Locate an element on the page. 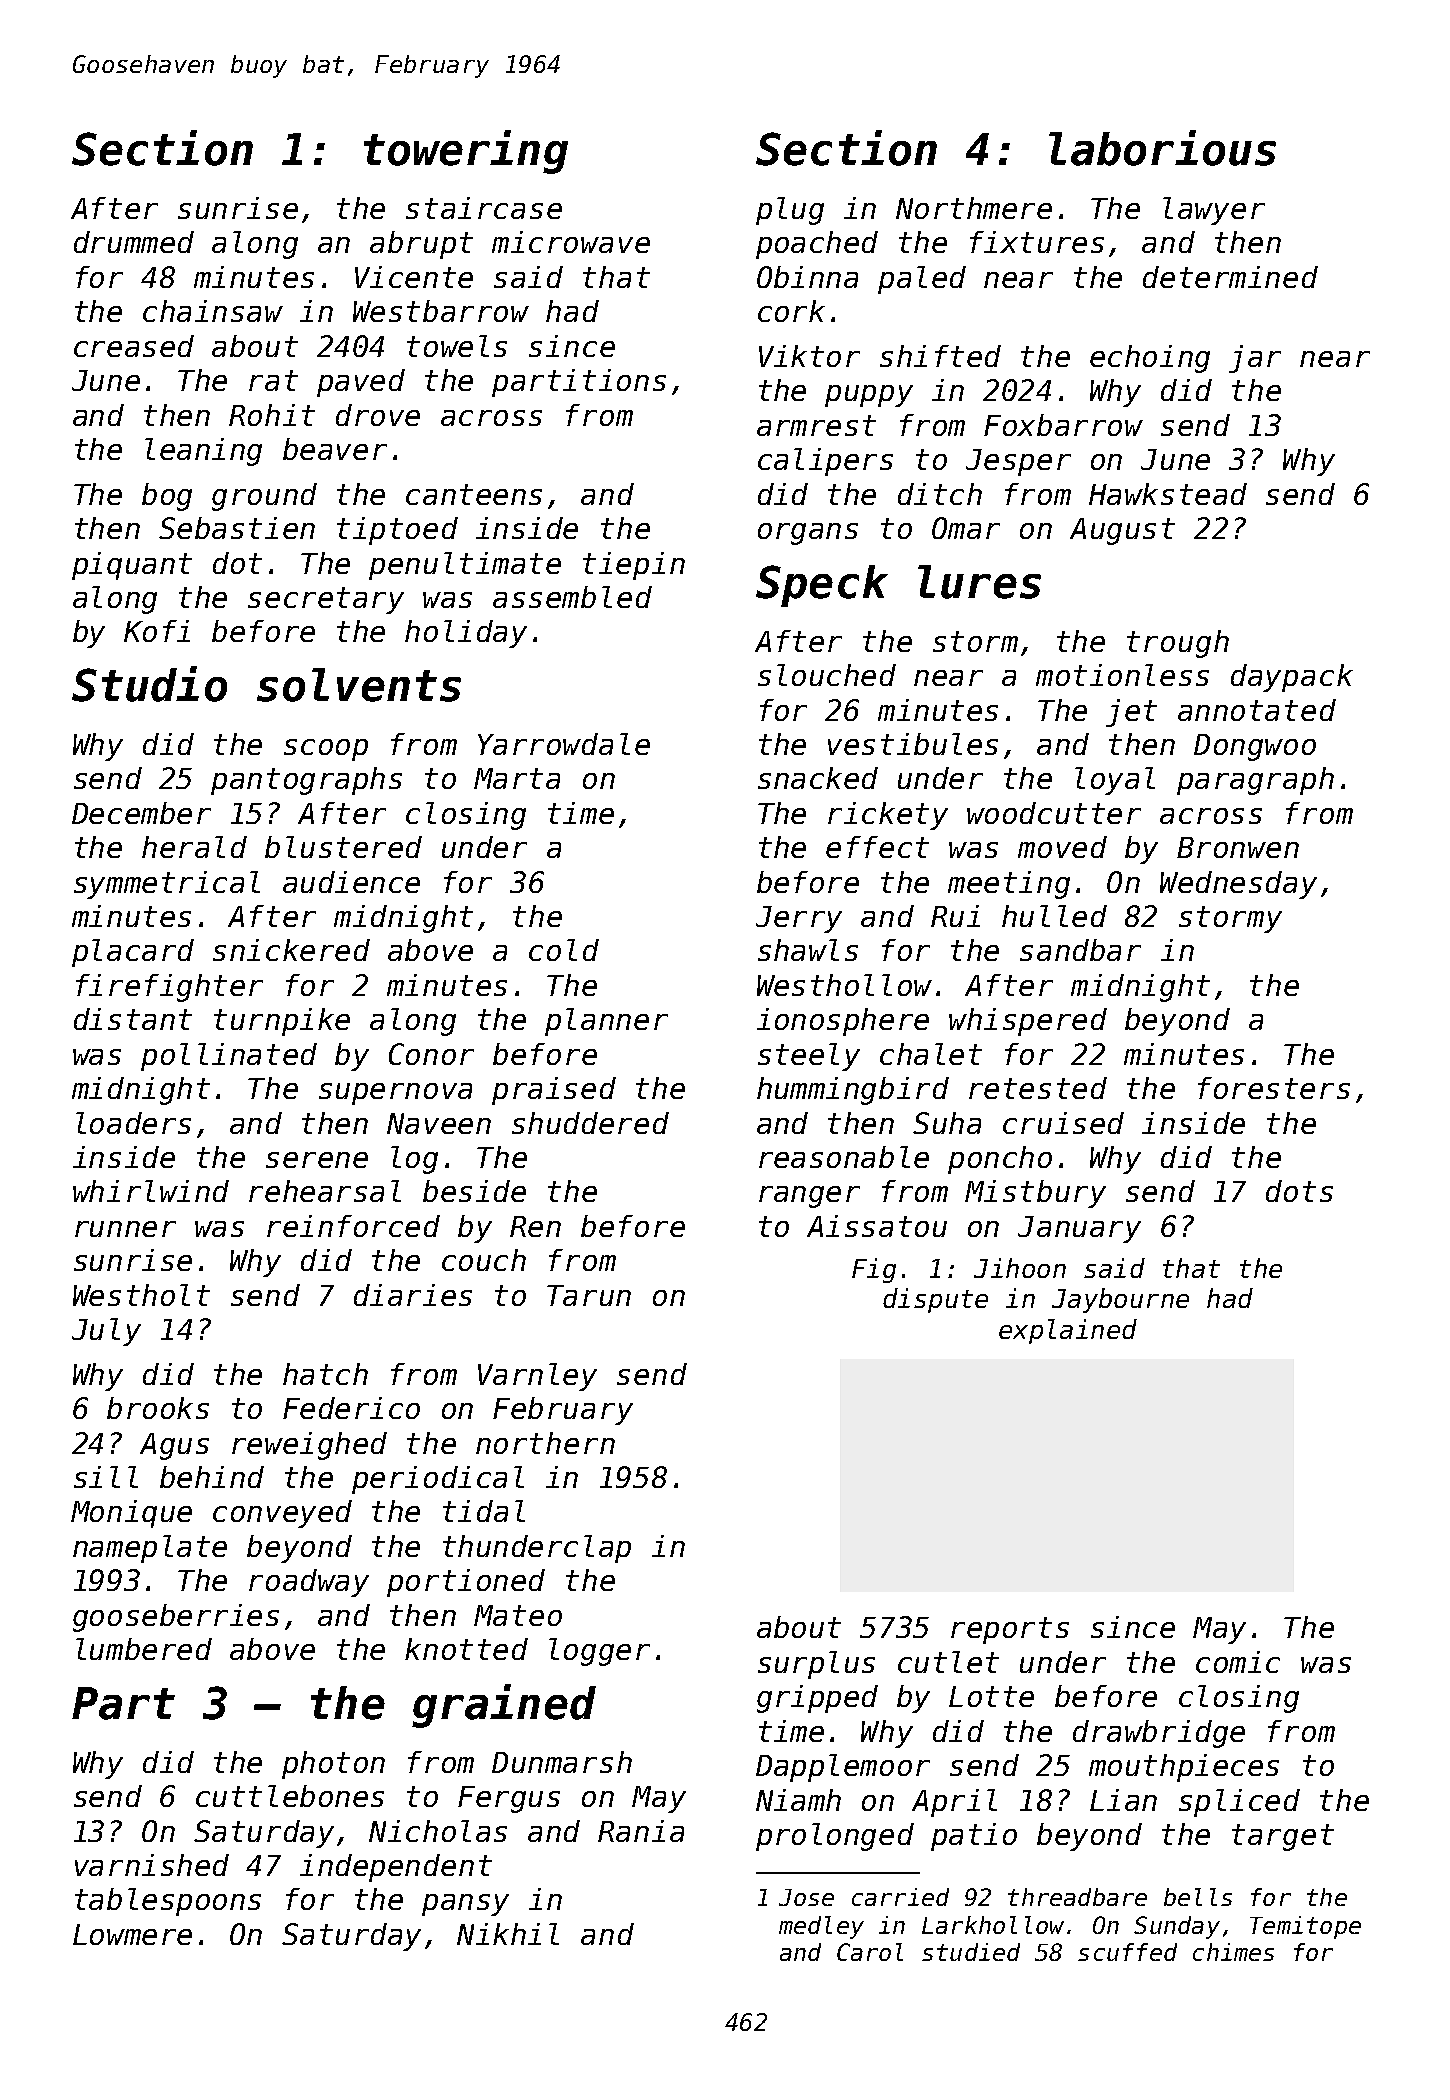  Vicente is located at coordinates (414, 277).
